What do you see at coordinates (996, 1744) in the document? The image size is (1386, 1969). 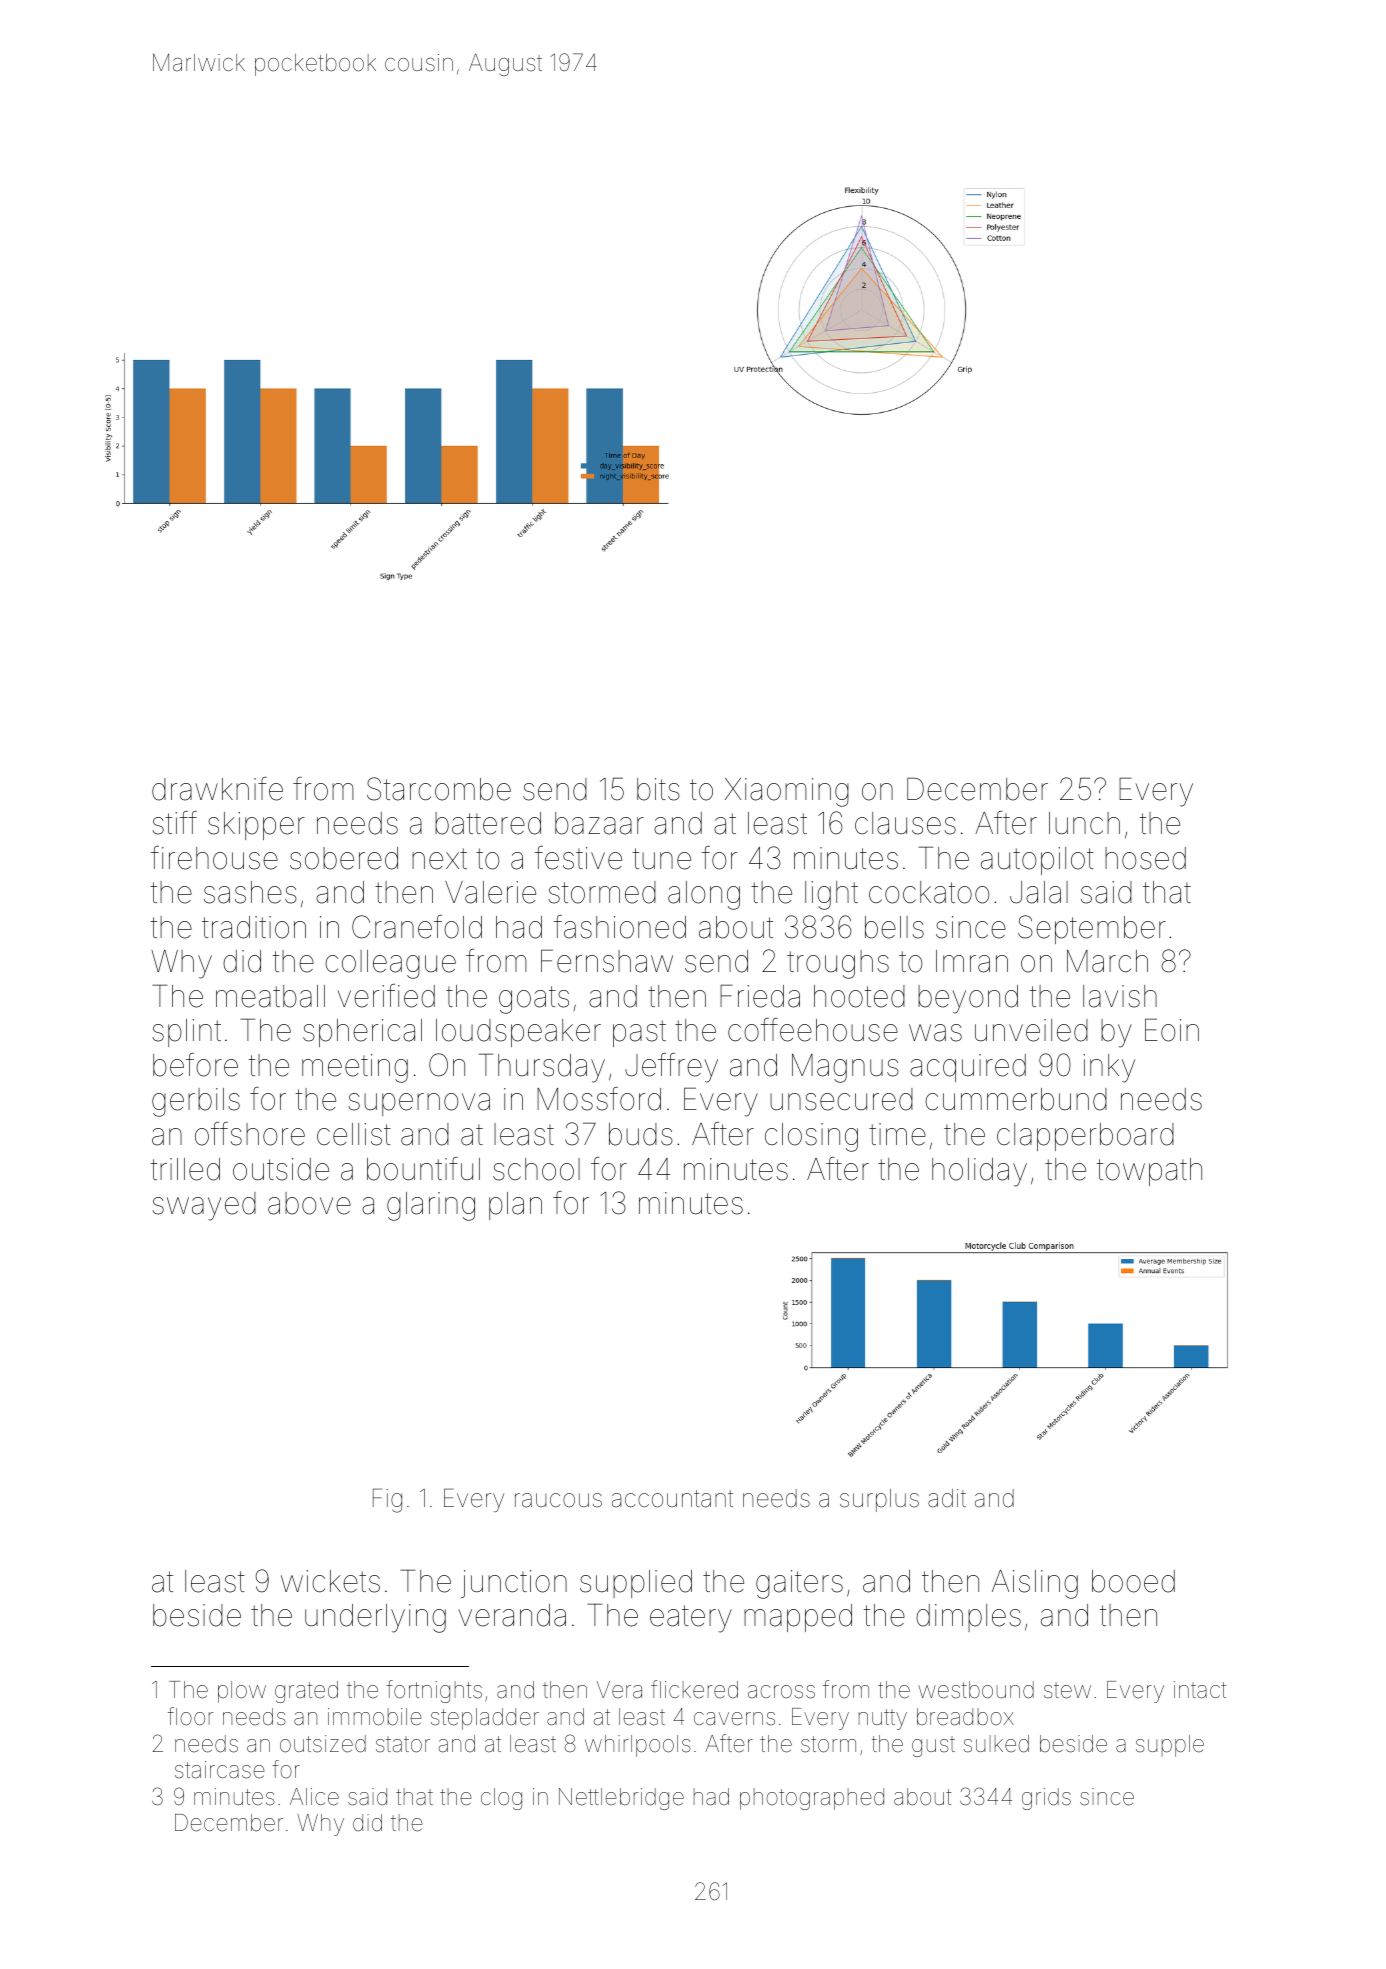 I see `sulked` at bounding box center [996, 1744].
